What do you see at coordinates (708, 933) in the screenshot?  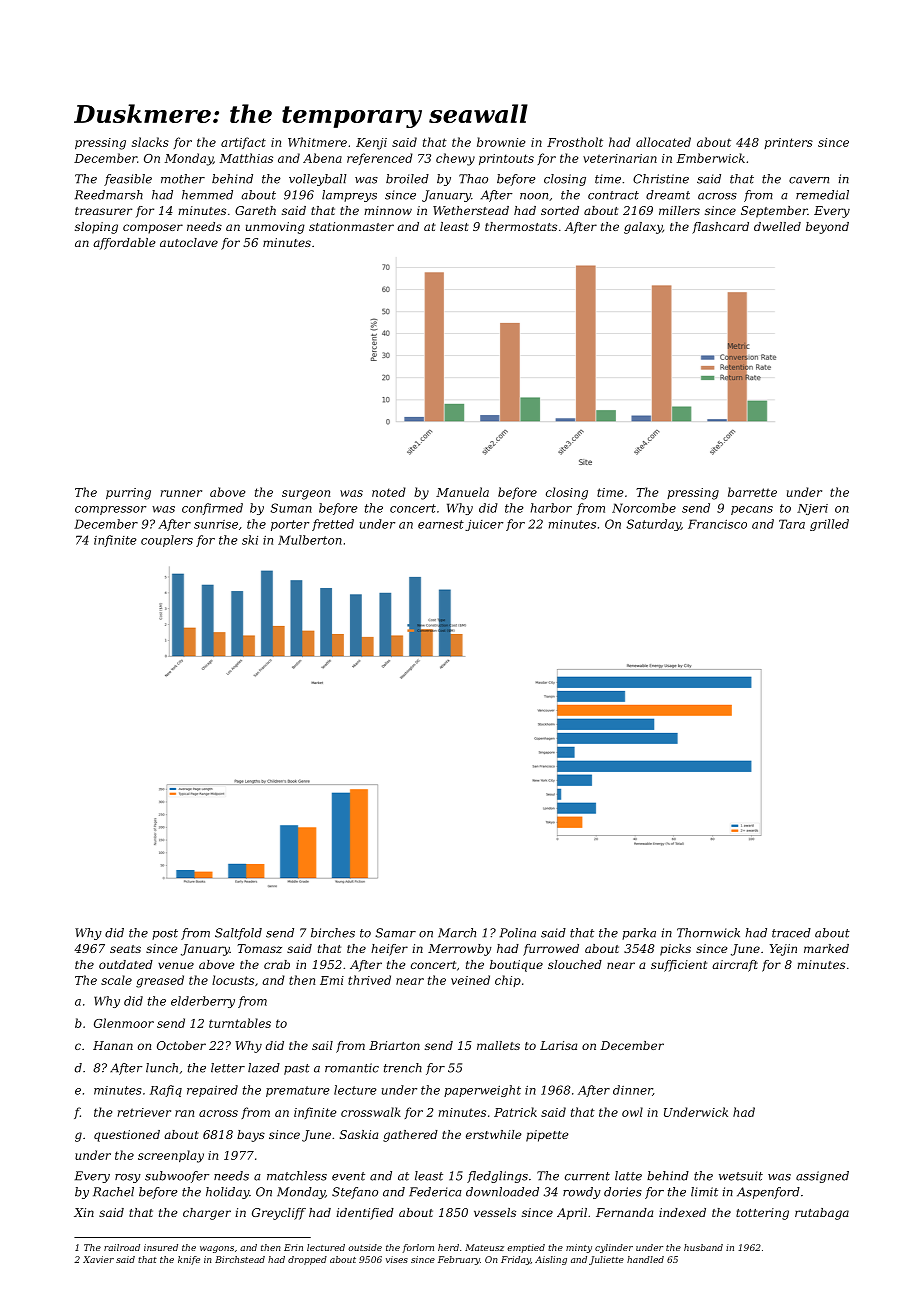 I see `Thornwick` at bounding box center [708, 933].
